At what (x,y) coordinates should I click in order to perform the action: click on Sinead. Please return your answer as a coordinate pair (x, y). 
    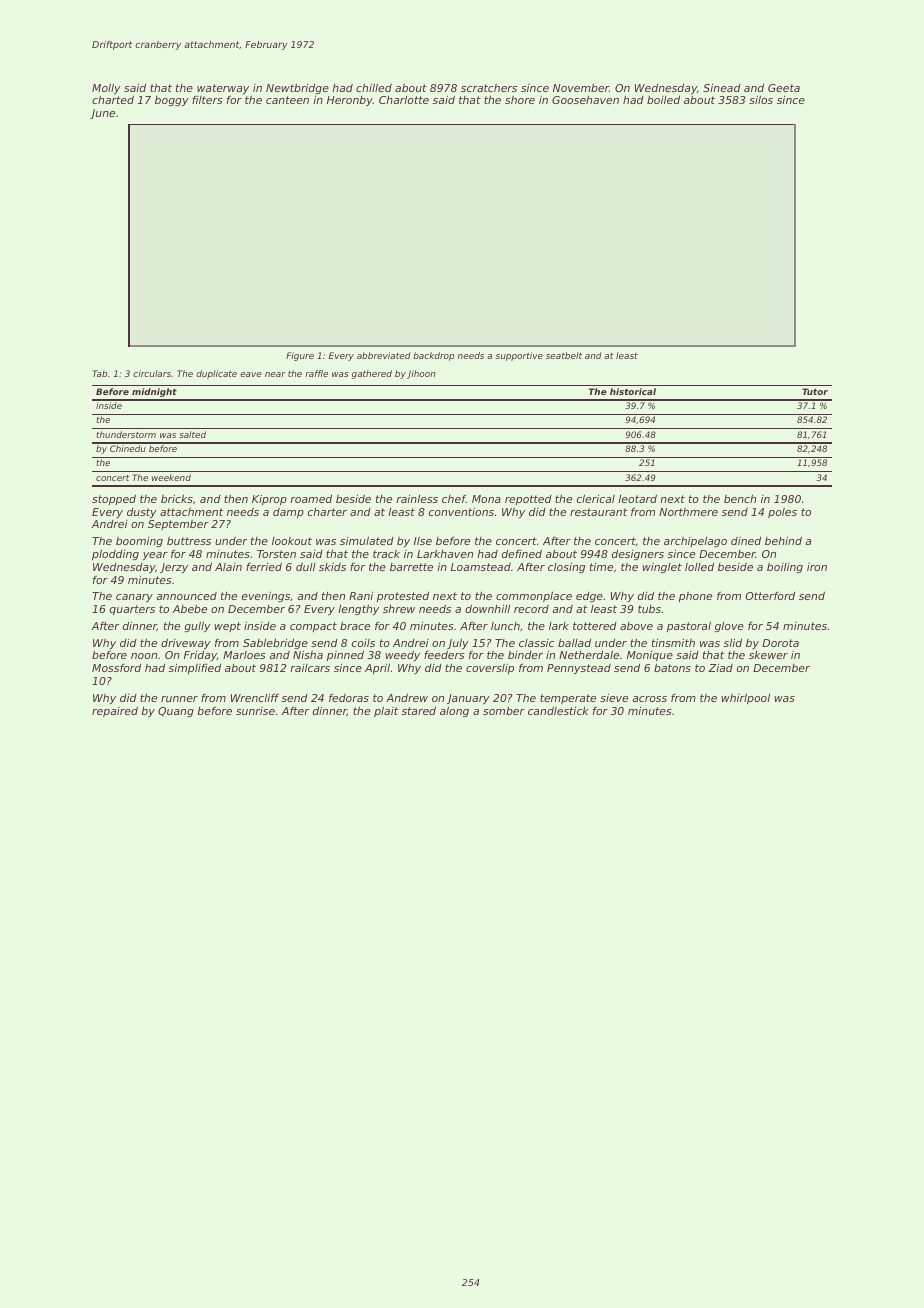
    Looking at the image, I should click on (722, 88).
